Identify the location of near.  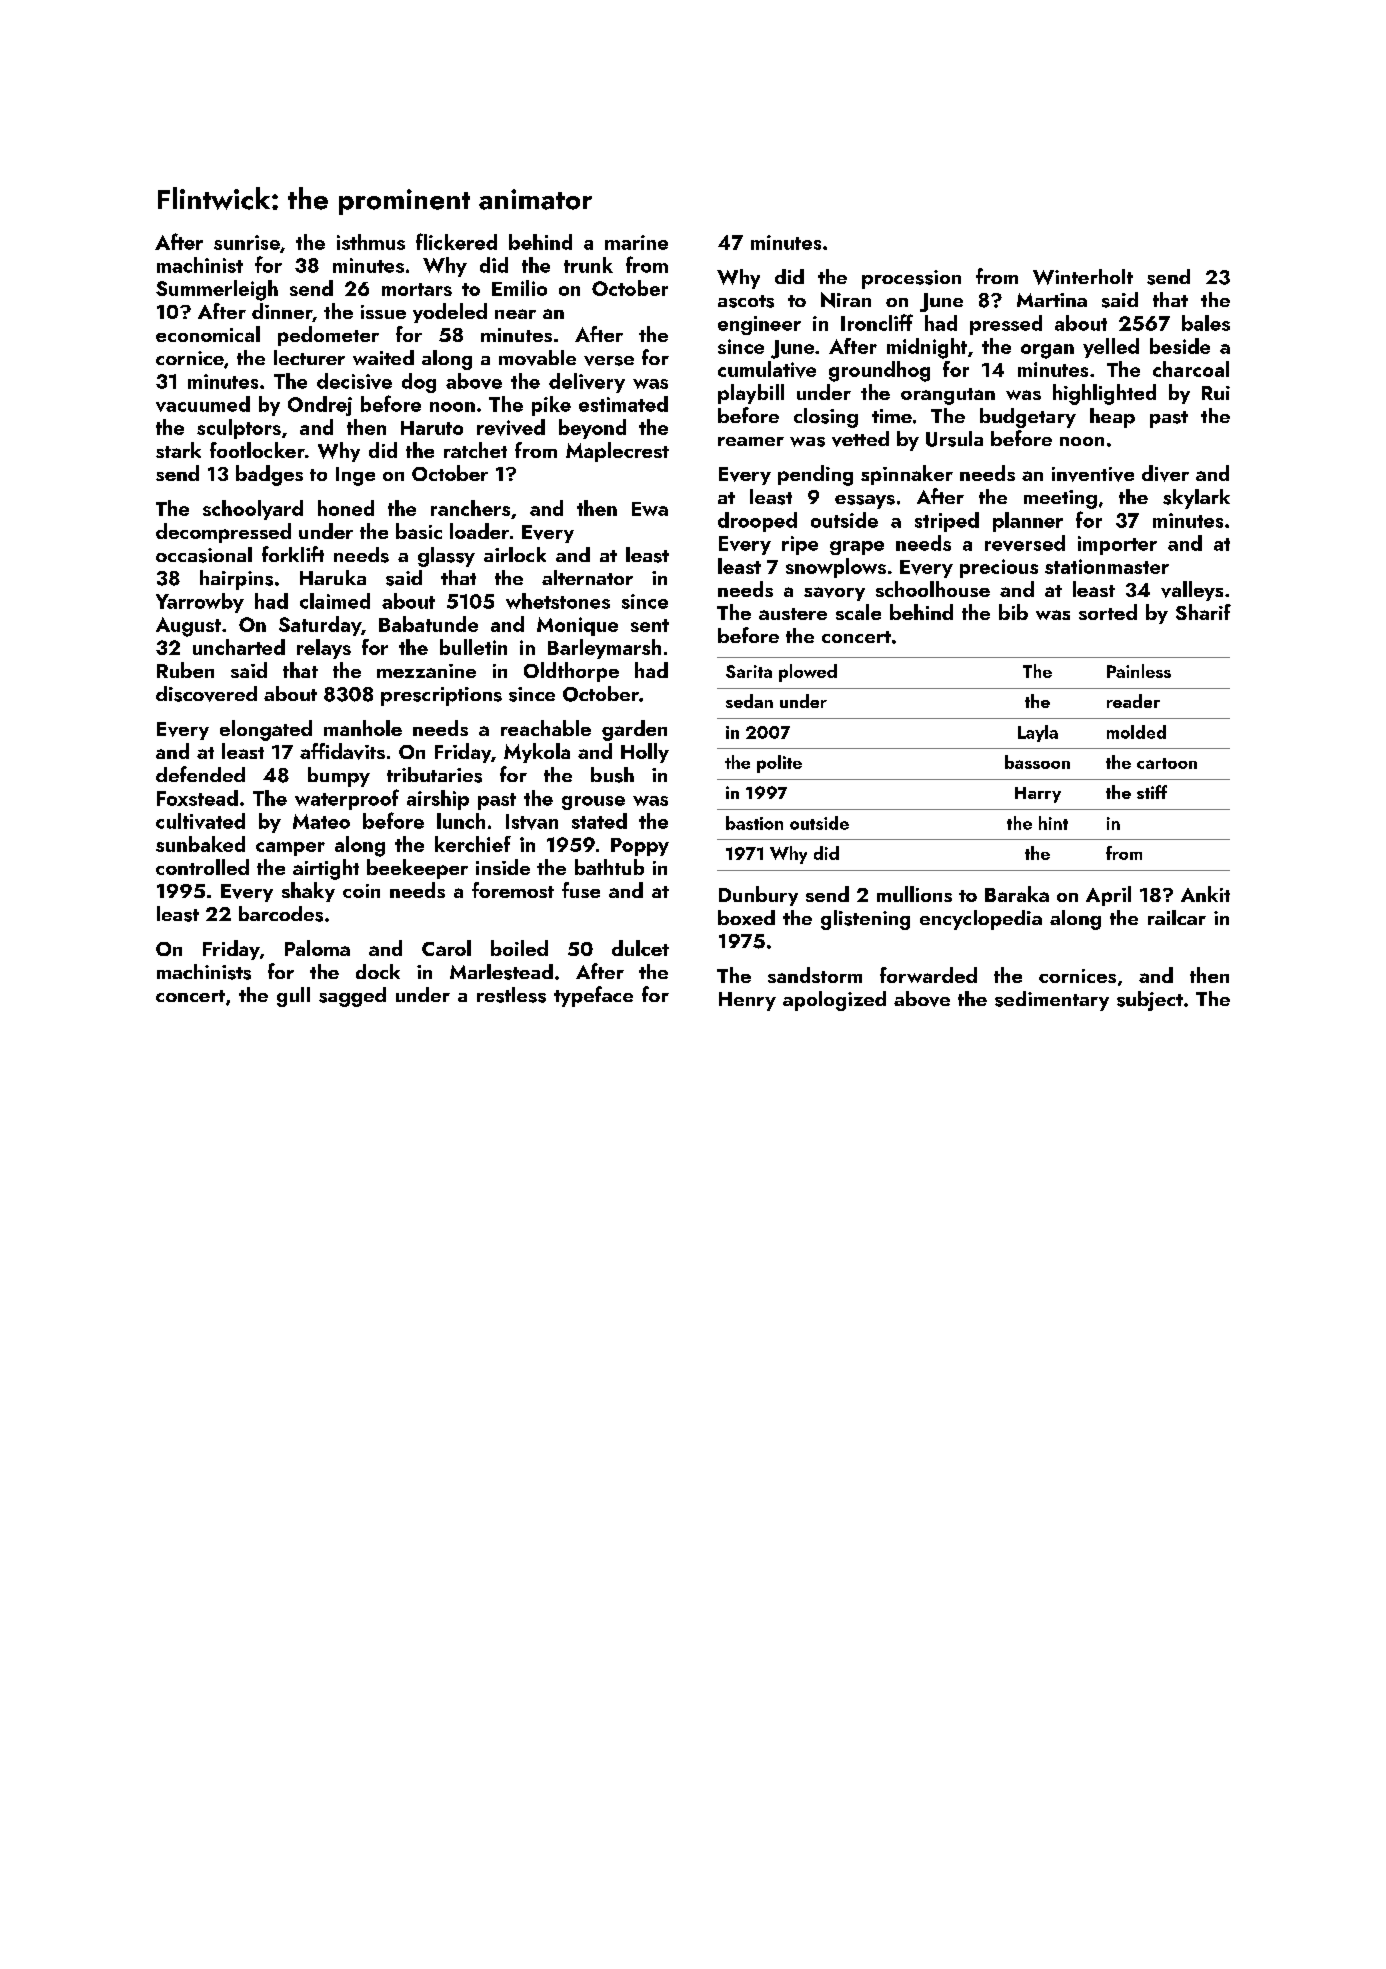
(515, 314).
